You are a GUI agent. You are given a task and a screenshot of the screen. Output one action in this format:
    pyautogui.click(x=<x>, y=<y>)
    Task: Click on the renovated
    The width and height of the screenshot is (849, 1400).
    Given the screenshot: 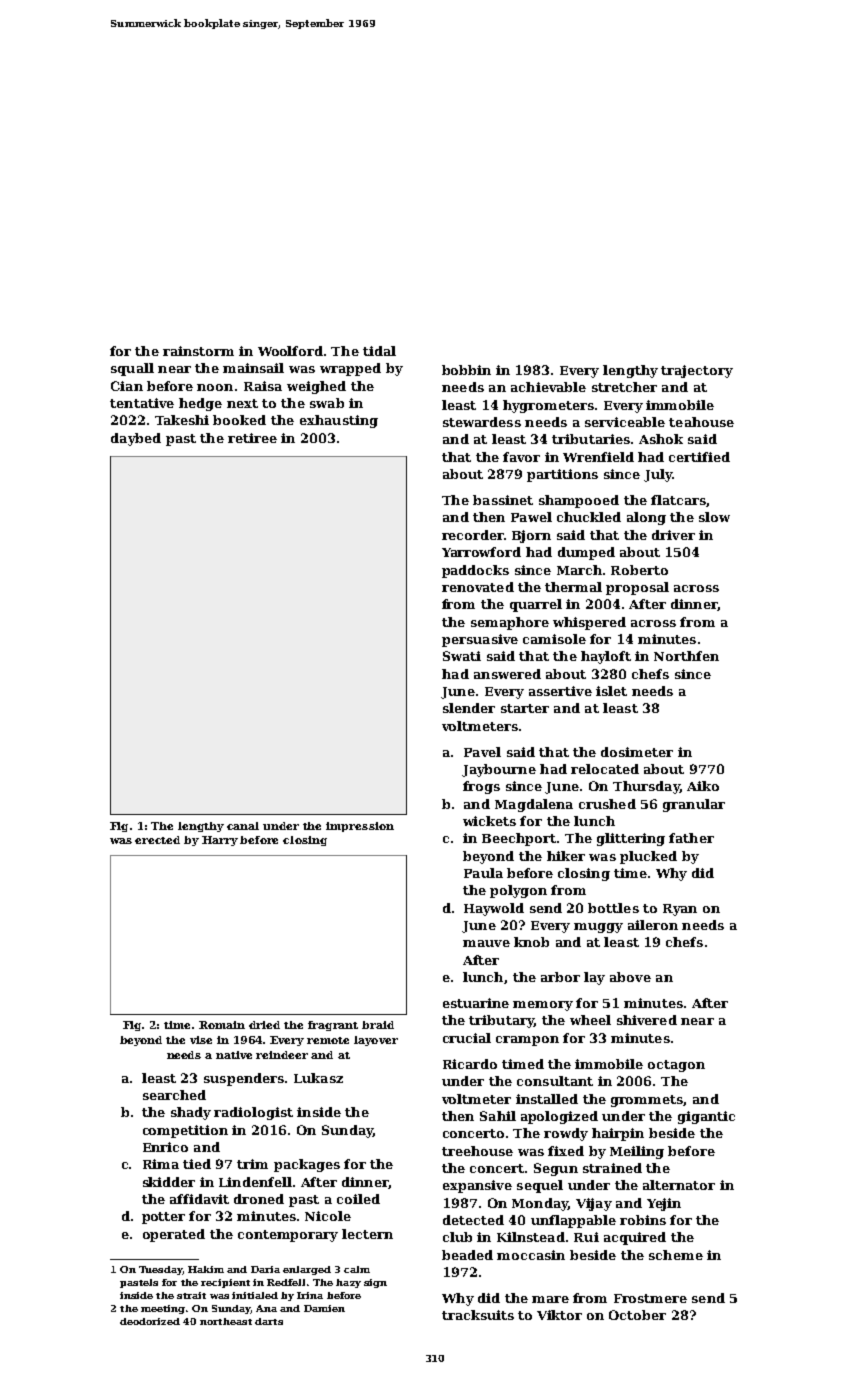 What is the action you would take?
    pyautogui.click(x=478, y=587)
